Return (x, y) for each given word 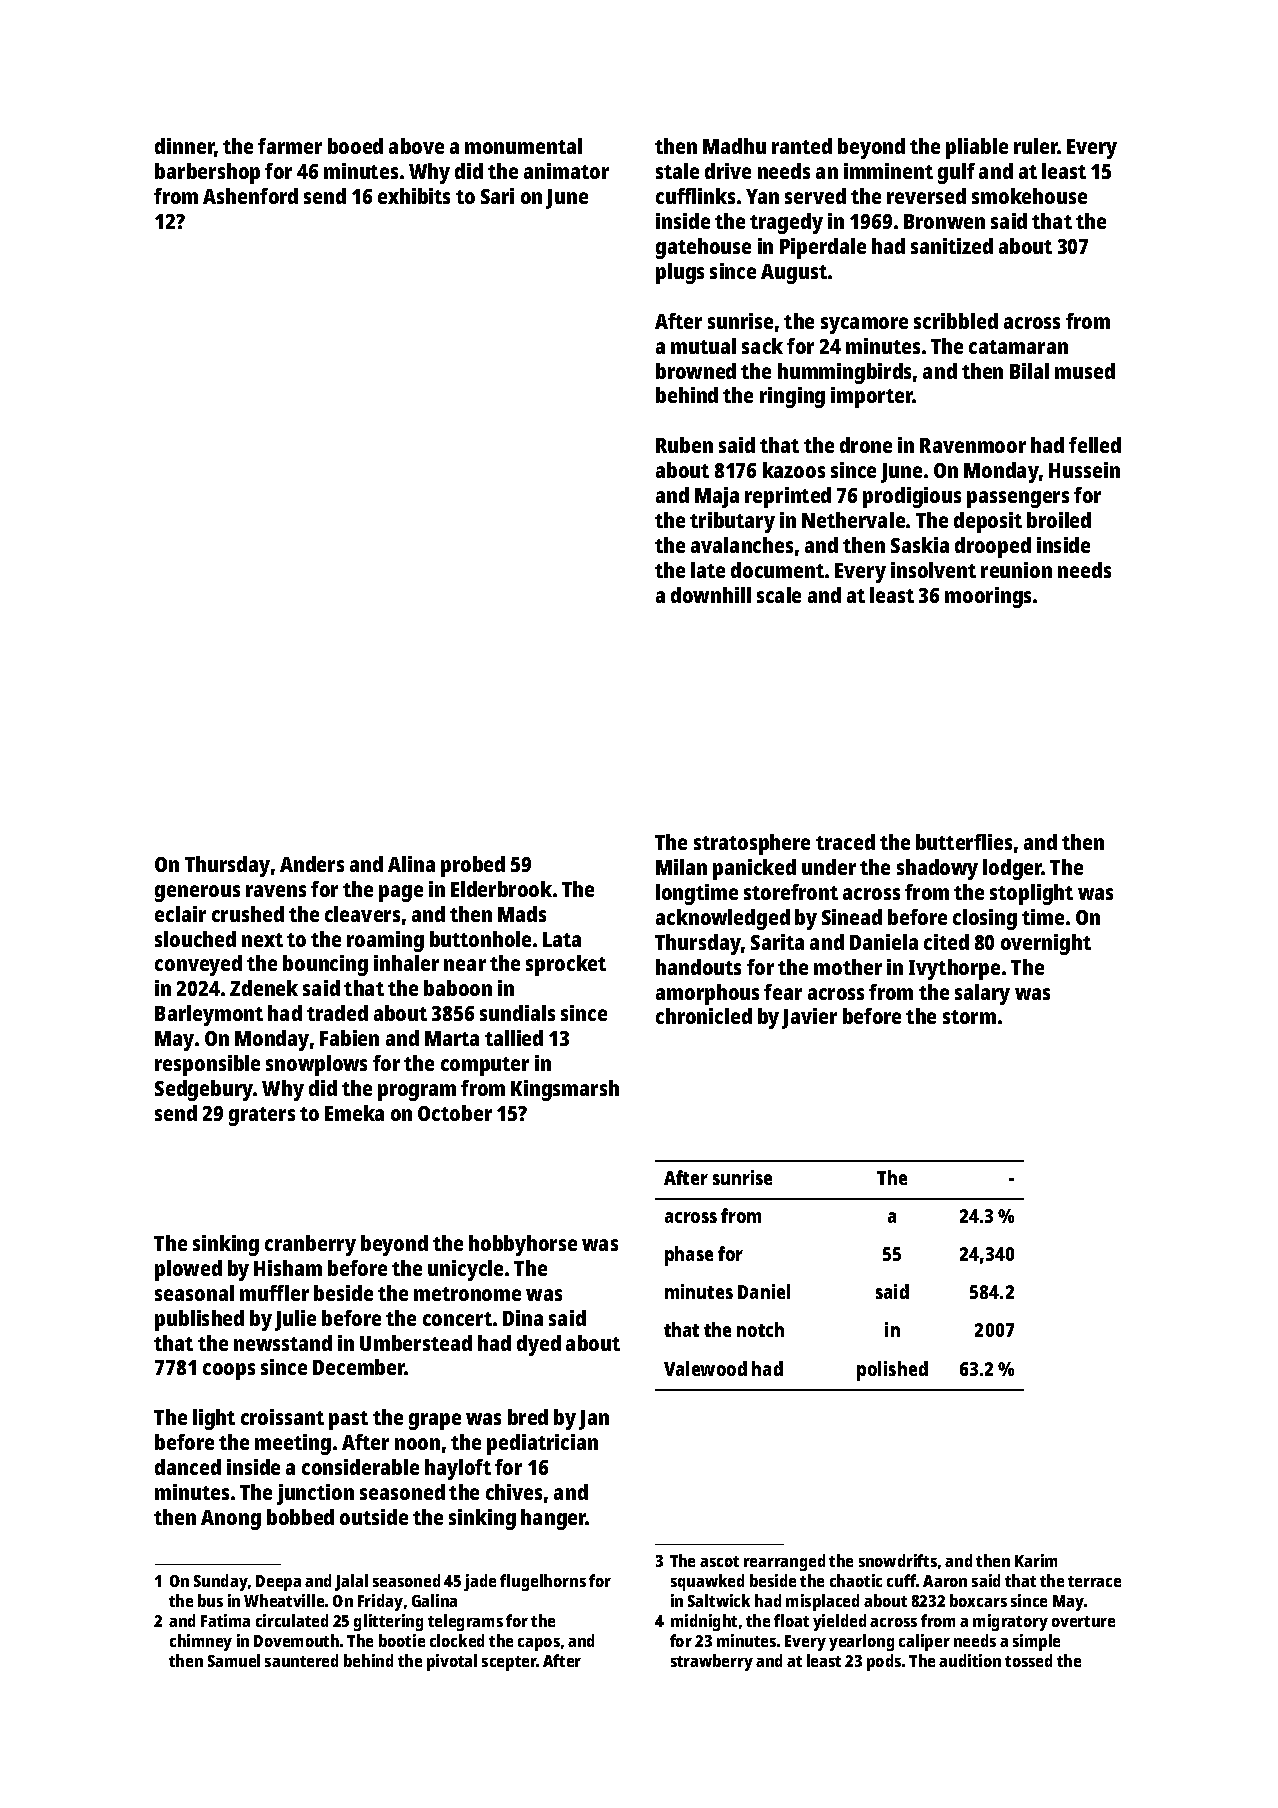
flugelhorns (543, 1582)
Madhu (734, 146)
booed (355, 146)
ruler (1036, 146)
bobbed (300, 1517)
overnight (1046, 944)
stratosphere (752, 844)
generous (197, 893)
